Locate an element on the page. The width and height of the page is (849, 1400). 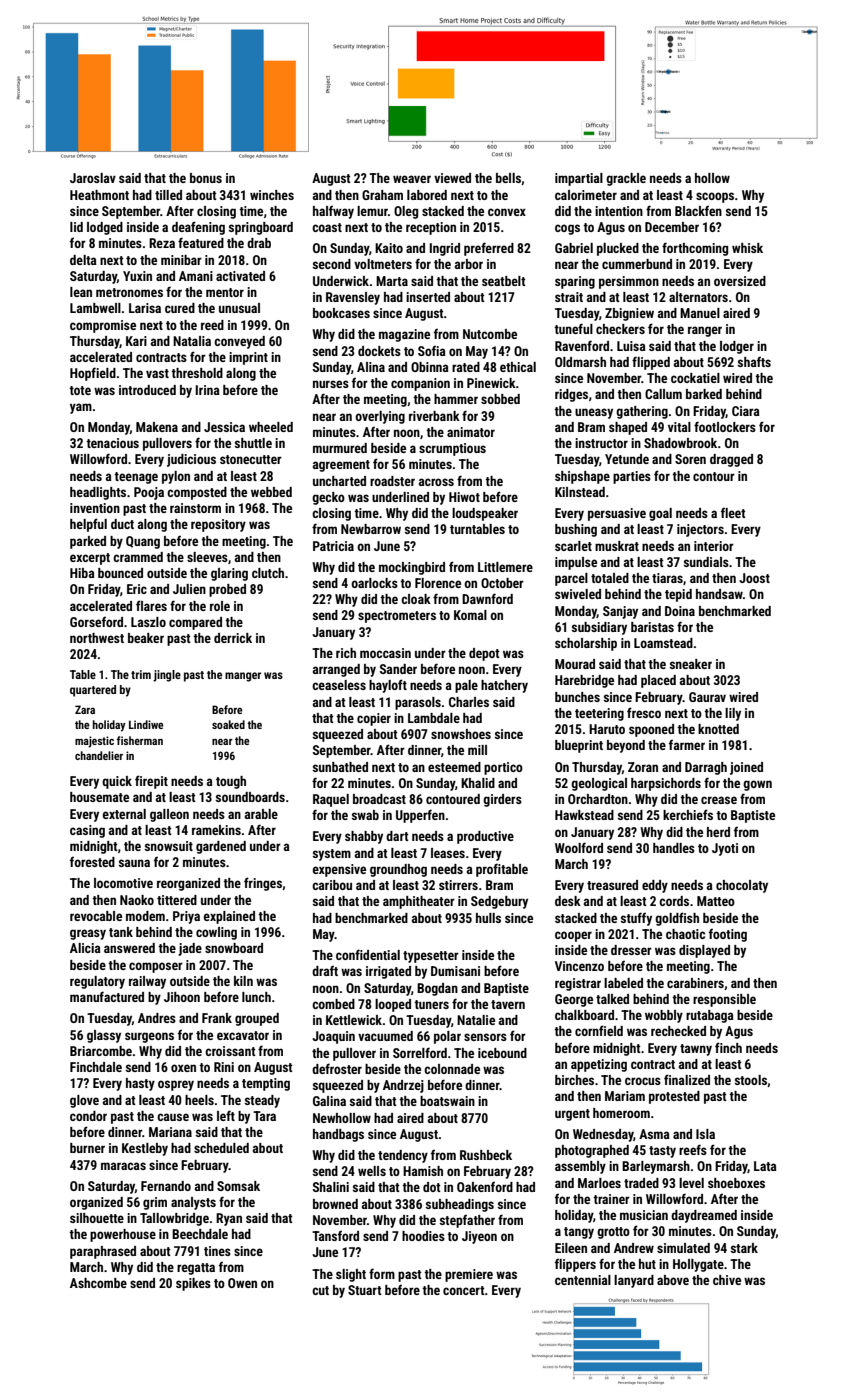
footing is located at coordinates (728, 935).
